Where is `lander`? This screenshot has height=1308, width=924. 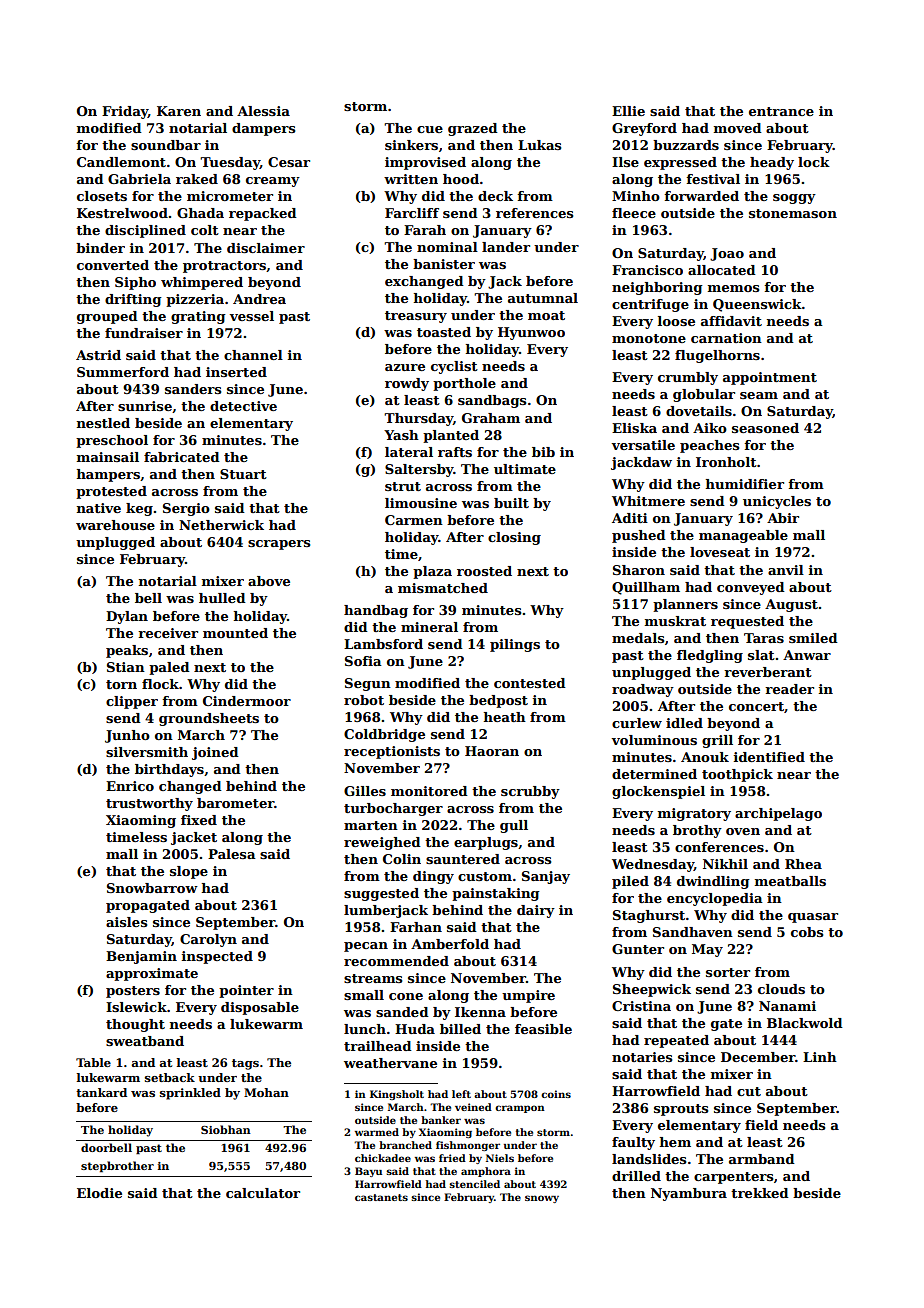
lander is located at coordinates (506, 247).
